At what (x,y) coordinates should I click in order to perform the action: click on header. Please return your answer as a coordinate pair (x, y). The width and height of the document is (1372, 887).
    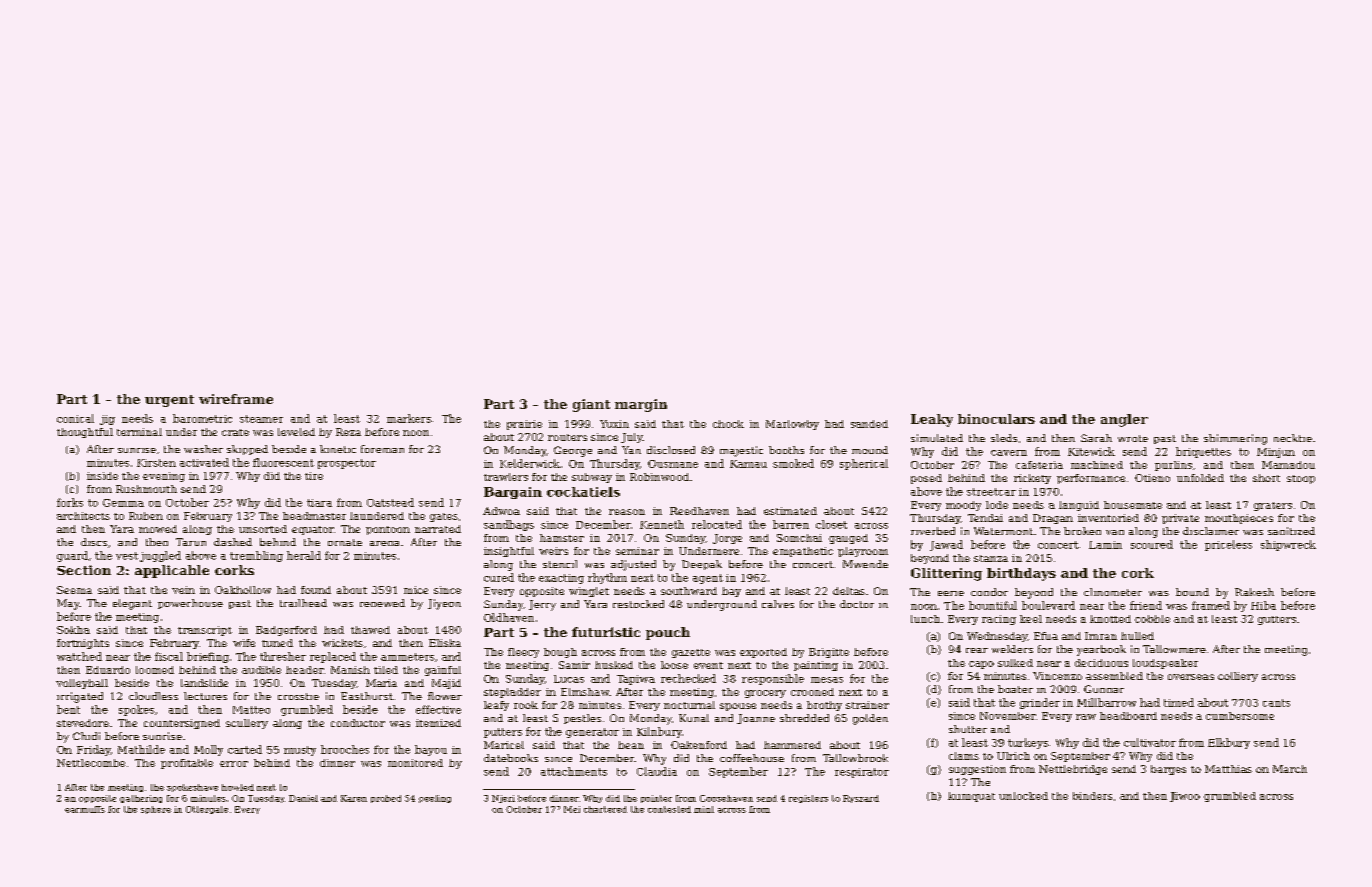
    Looking at the image, I should click on (304, 670).
